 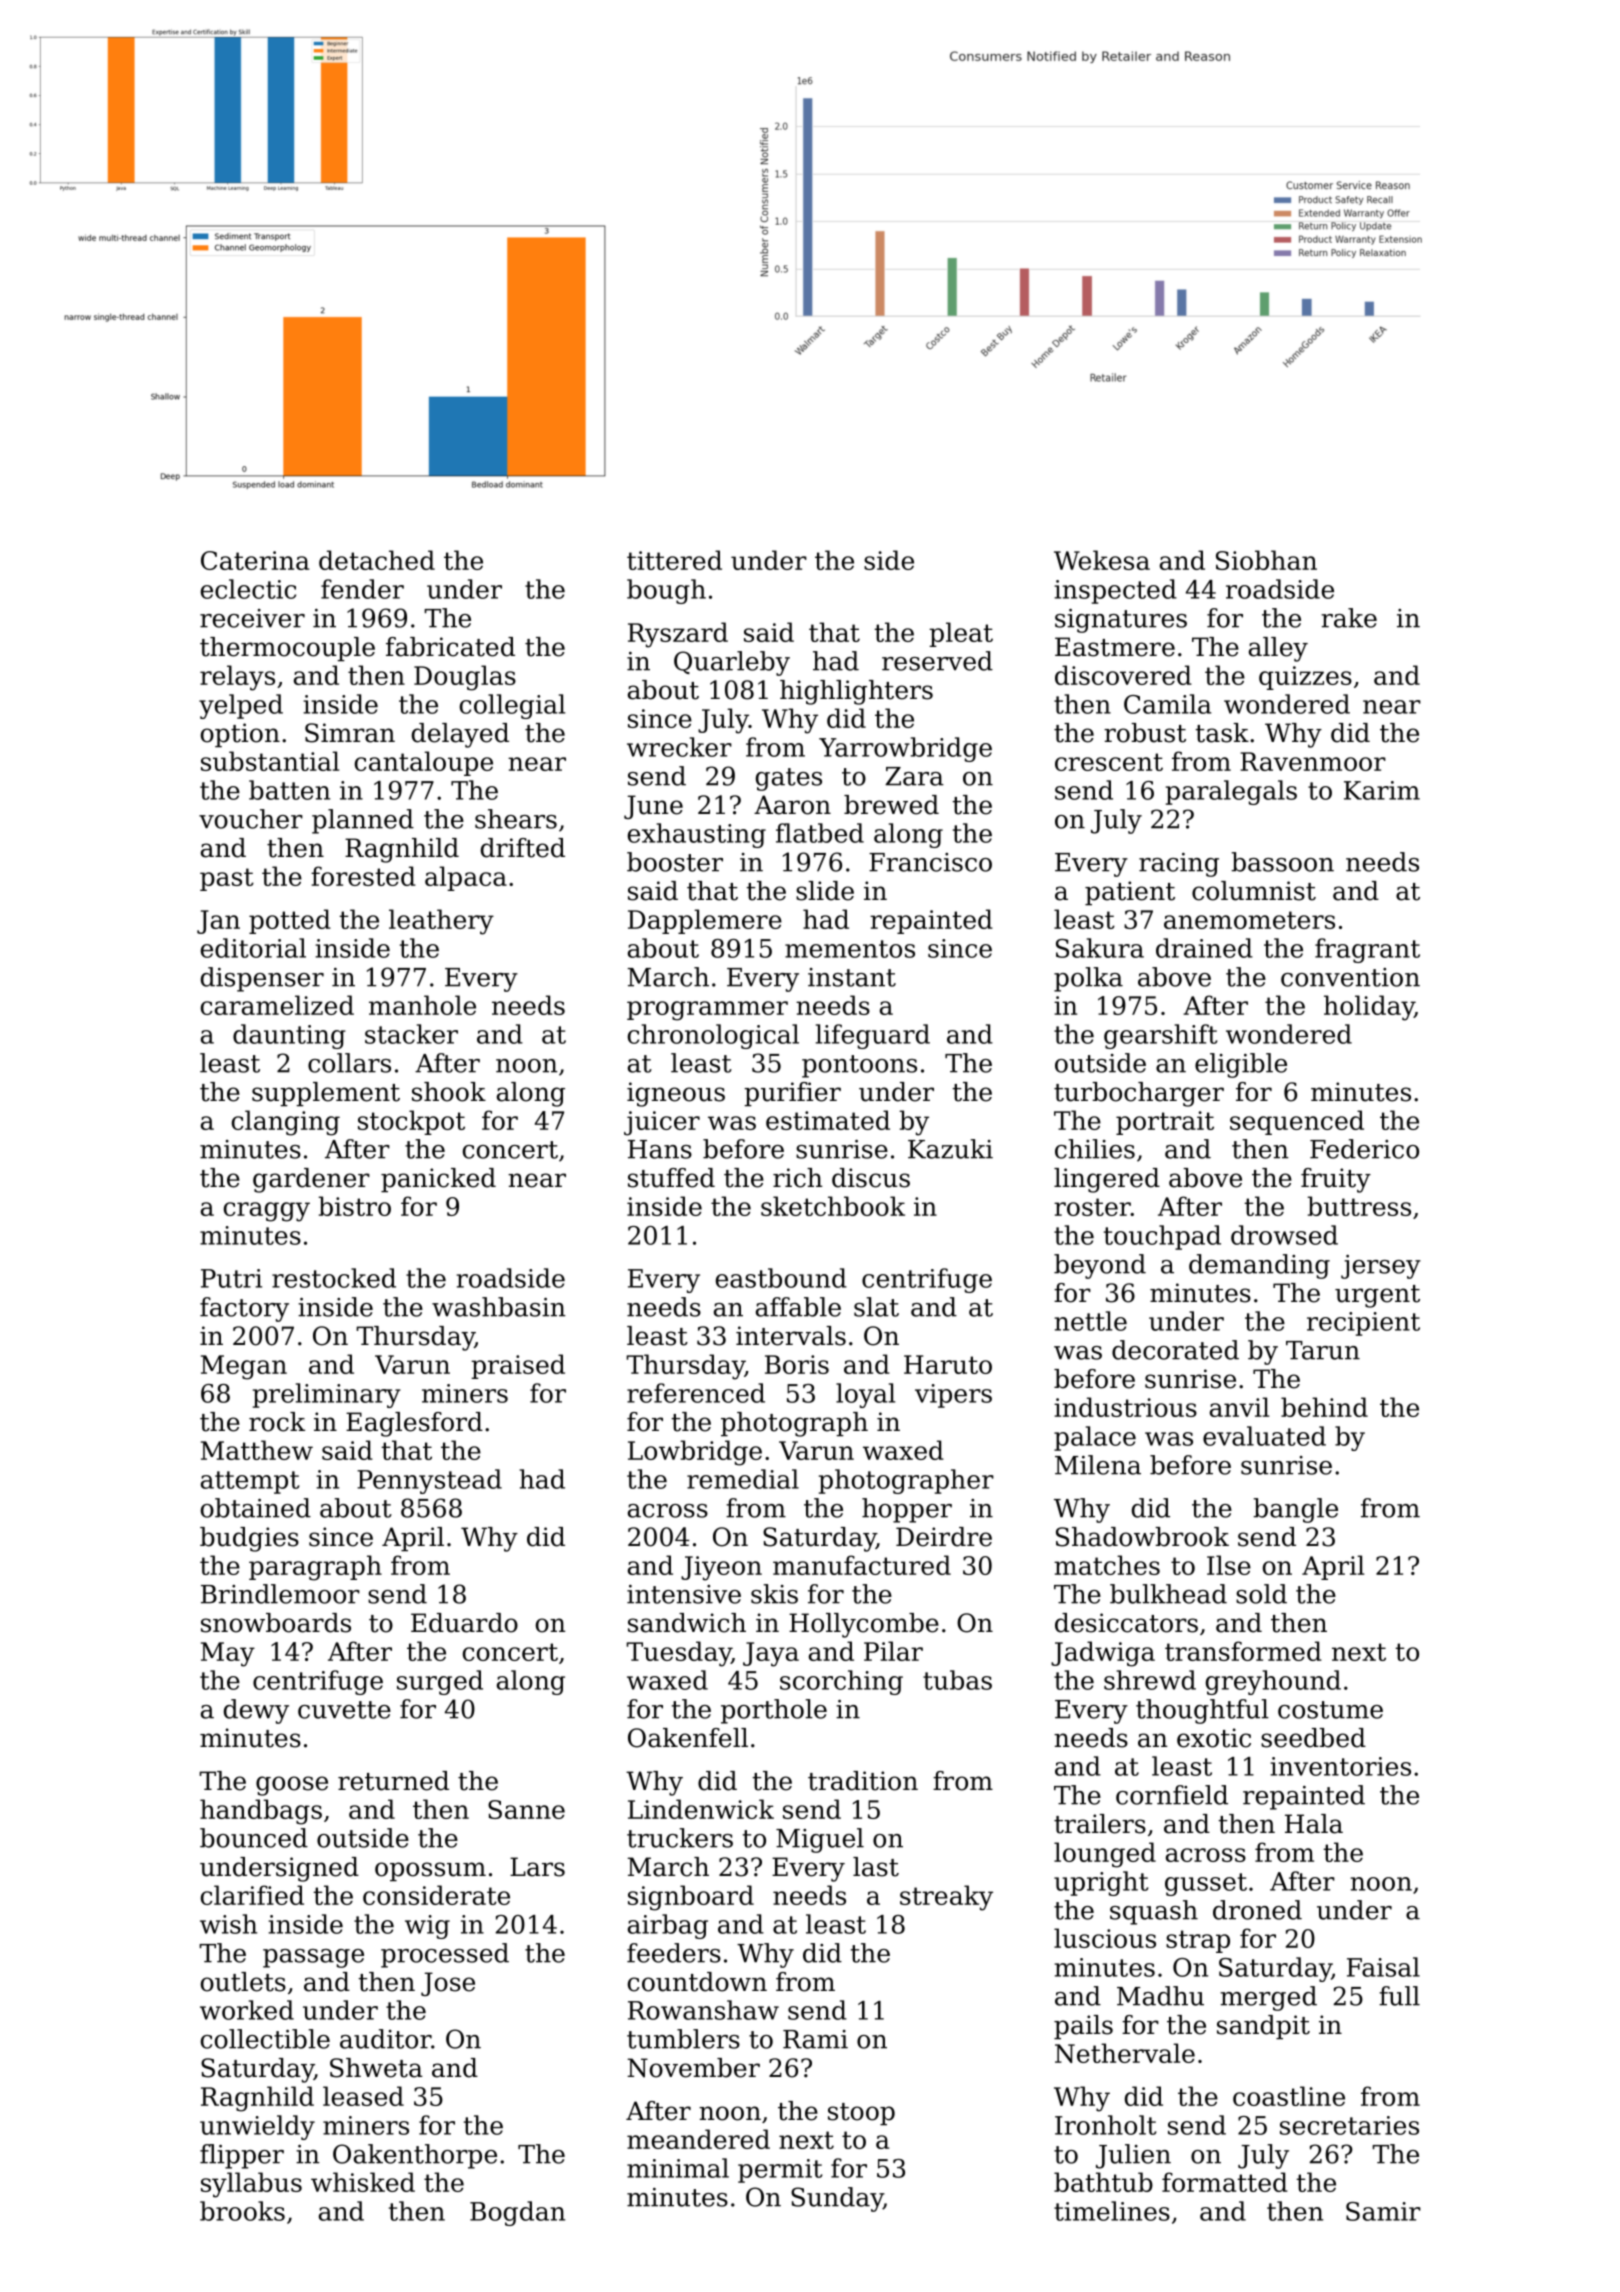 What do you see at coordinates (243, 1982) in the screenshot?
I see `outlets` at bounding box center [243, 1982].
